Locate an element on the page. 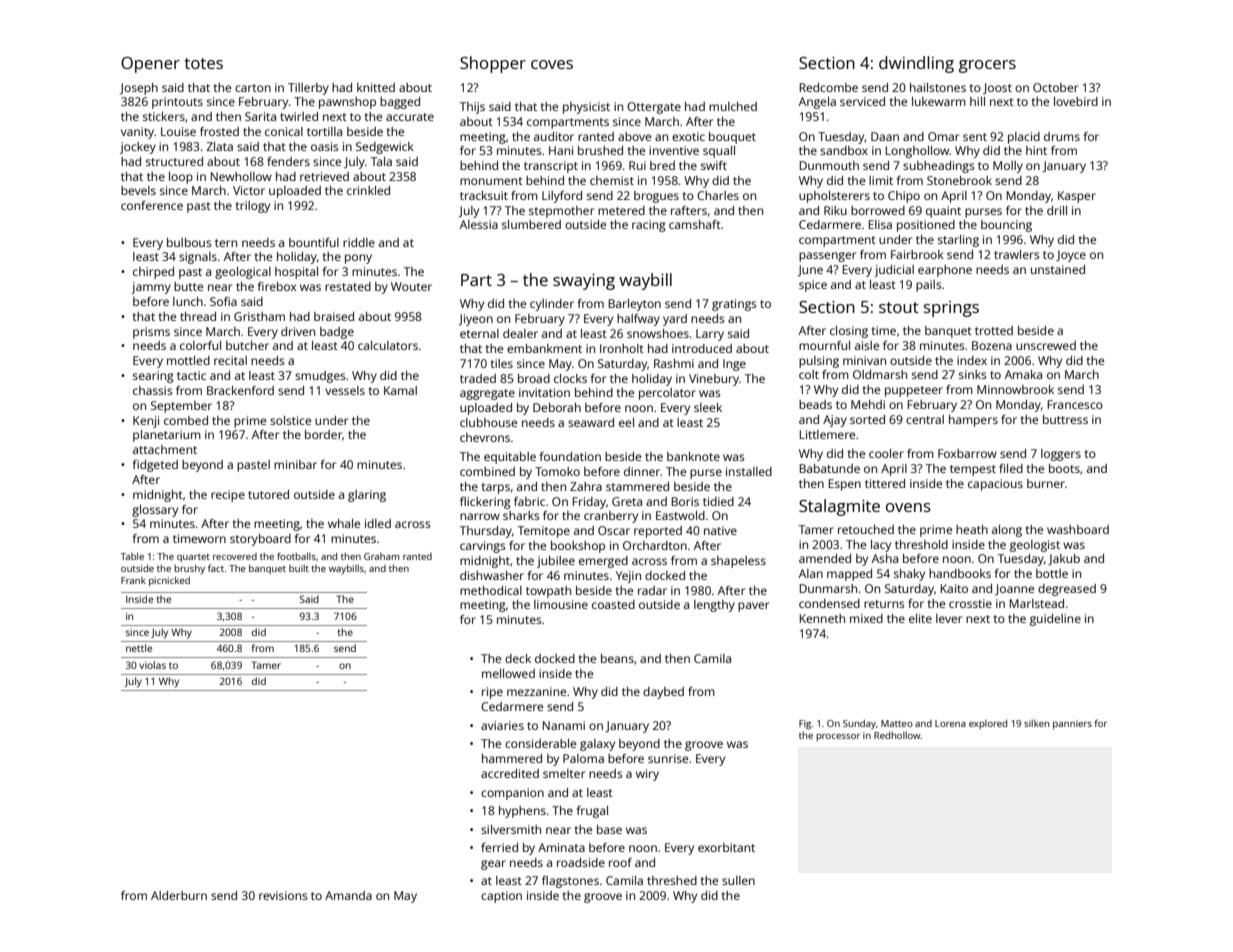  prisms is located at coordinates (151, 333).
